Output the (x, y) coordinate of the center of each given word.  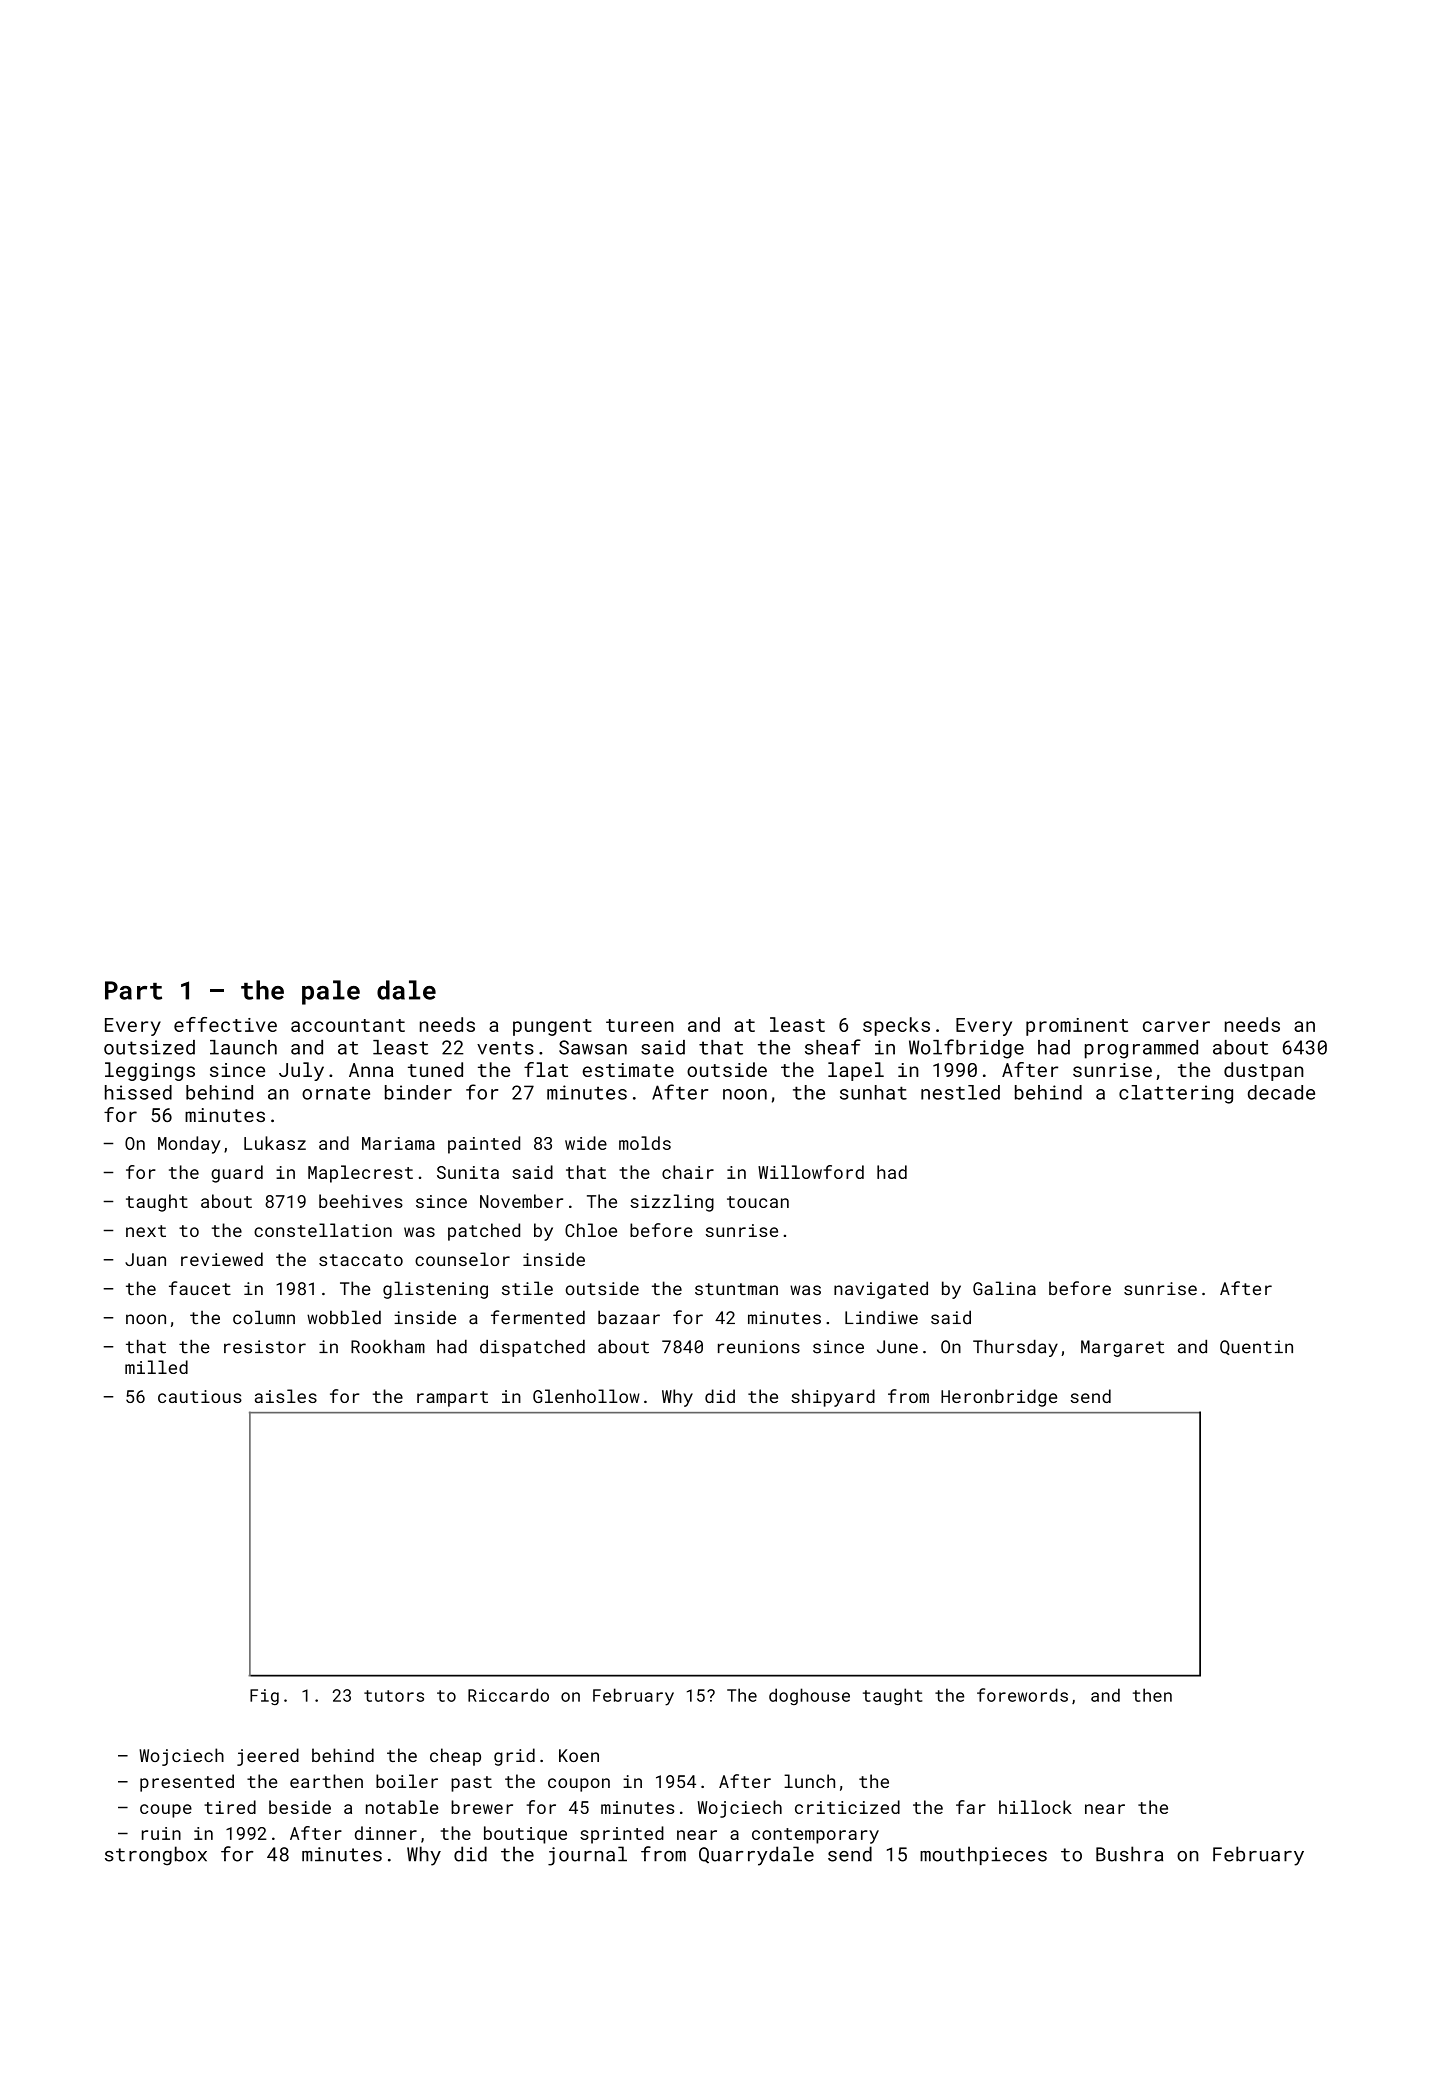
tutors (394, 1696)
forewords (1022, 1695)
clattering (1176, 1094)
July (301, 1071)
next (146, 1231)
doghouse (809, 1696)
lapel (856, 1071)
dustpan (1264, 1071)
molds (645, 1143)
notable (402, 1807)
